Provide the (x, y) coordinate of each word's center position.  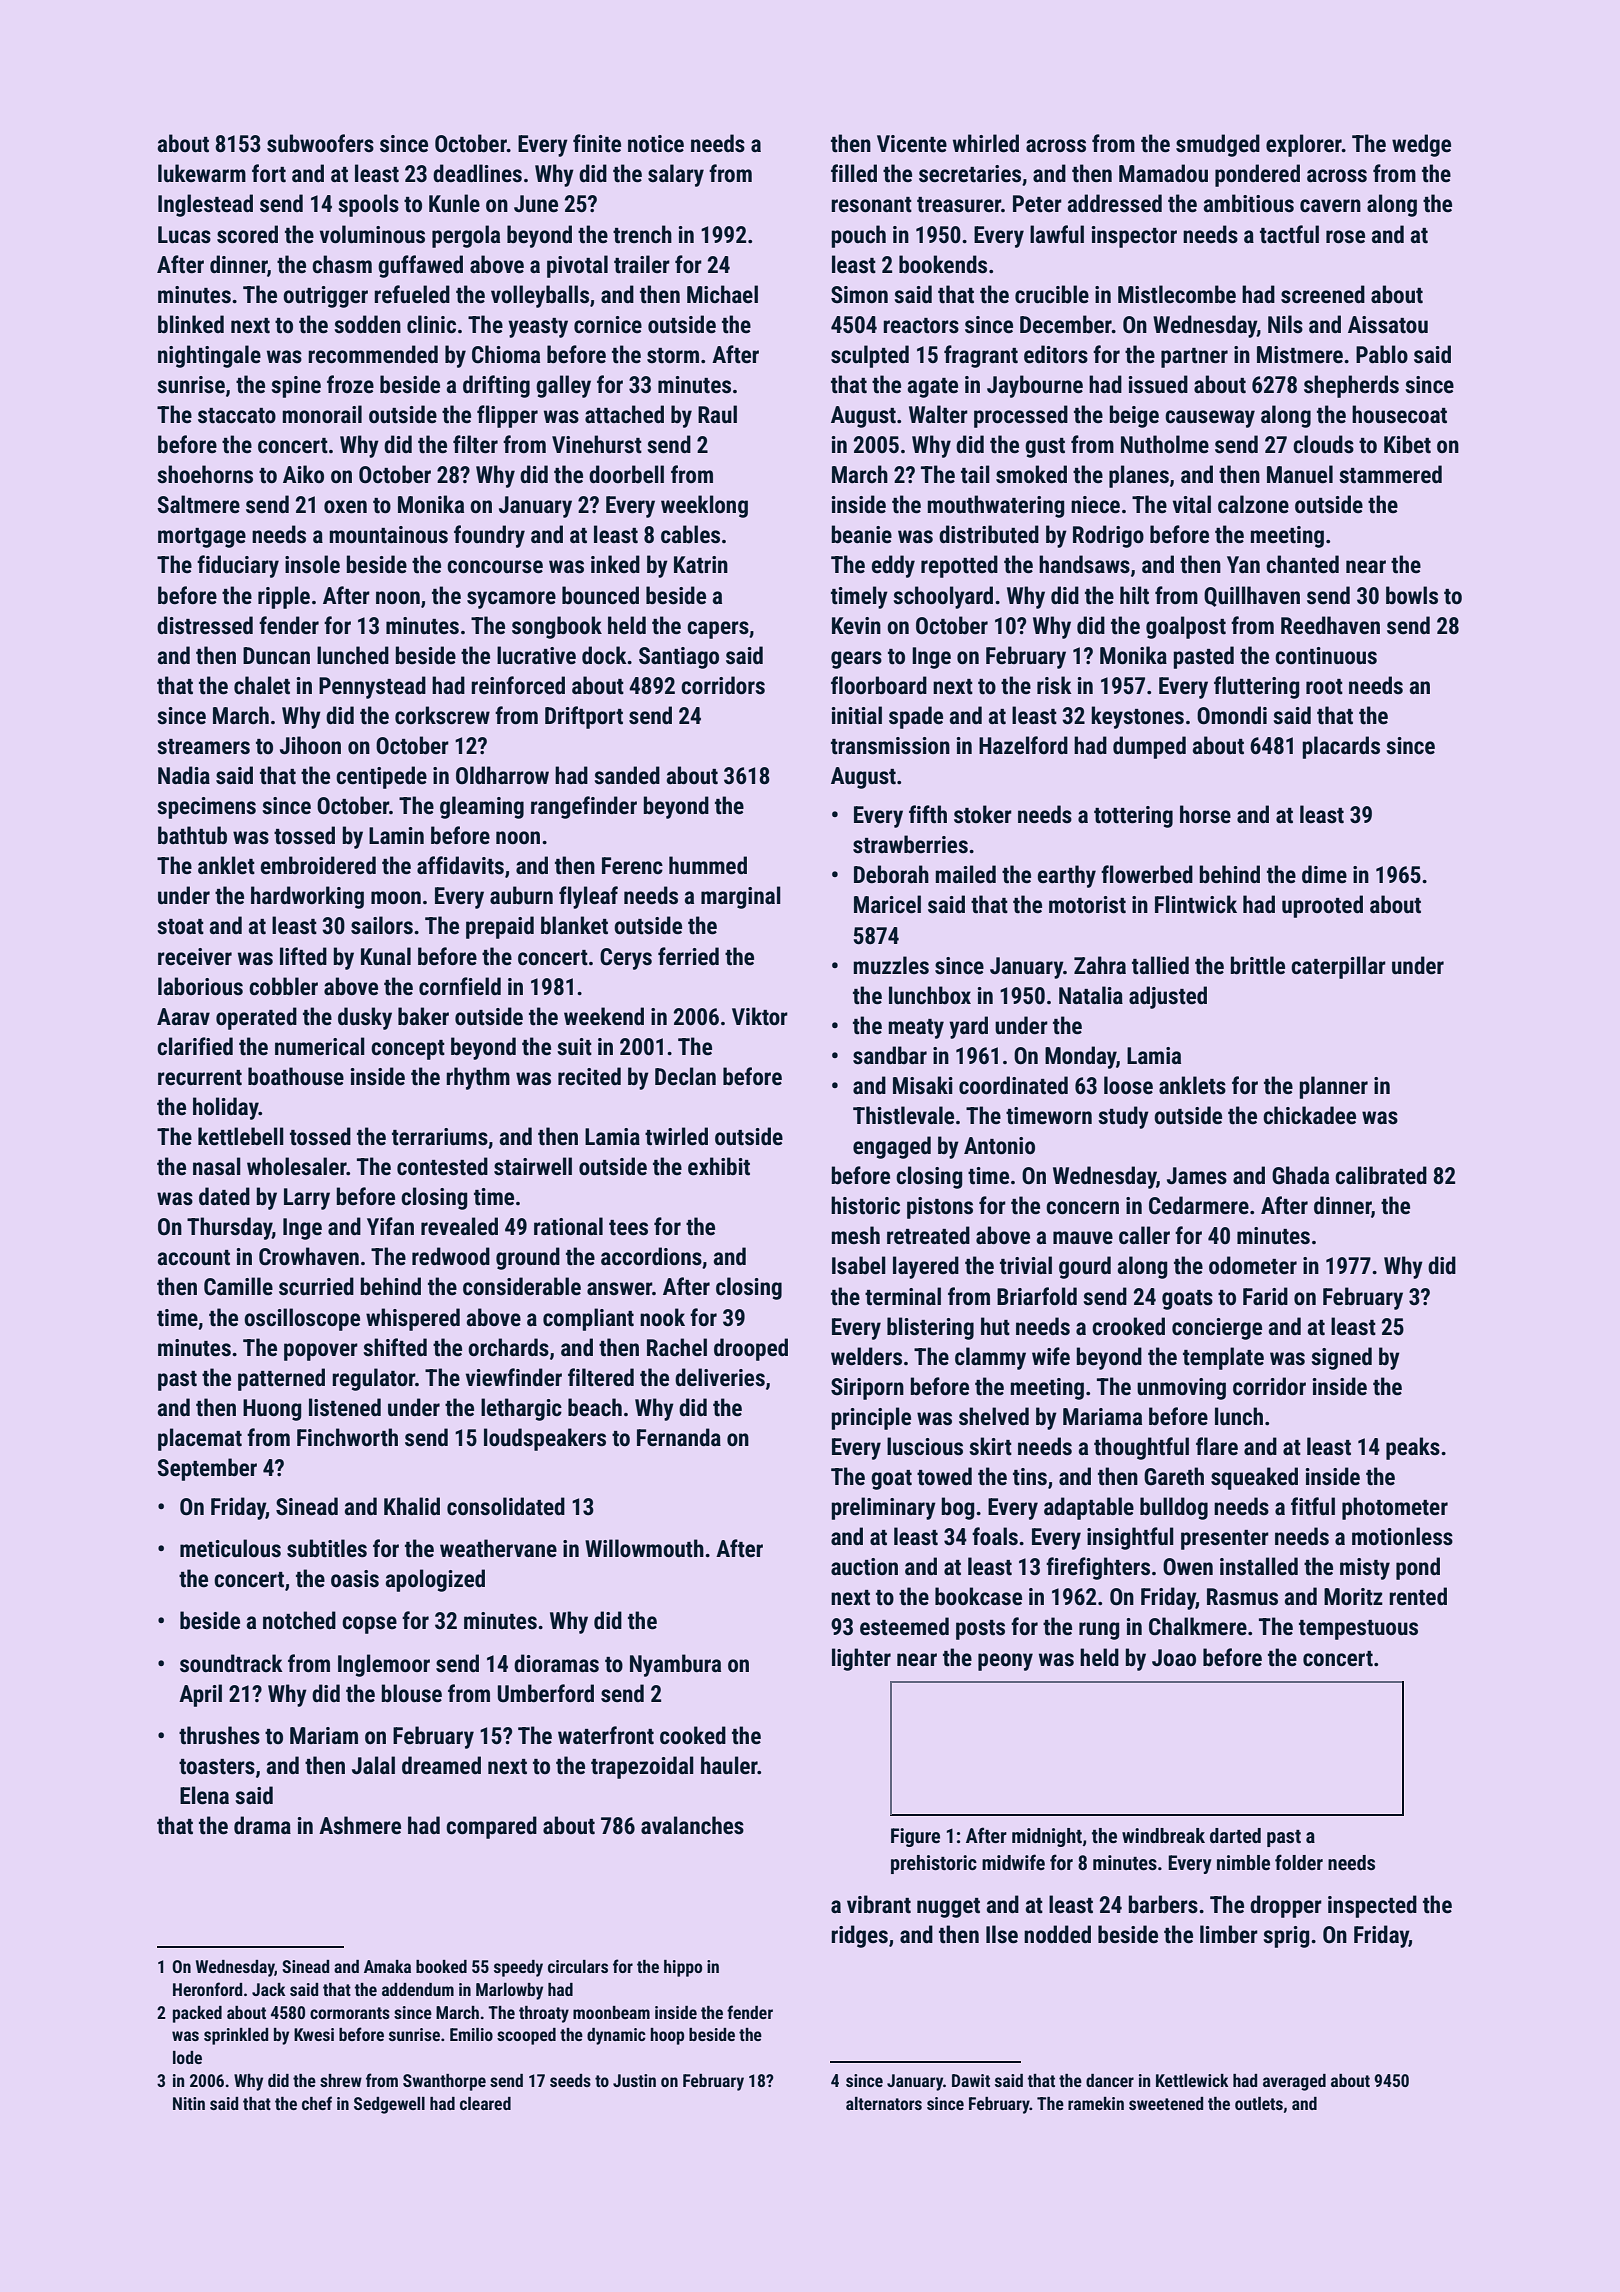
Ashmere (360, 1825)
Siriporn (867, 1389)
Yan (1243, 565)
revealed (459, 1226)
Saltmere (199, 504)
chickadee (1309, 1115)
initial (857, 715)
